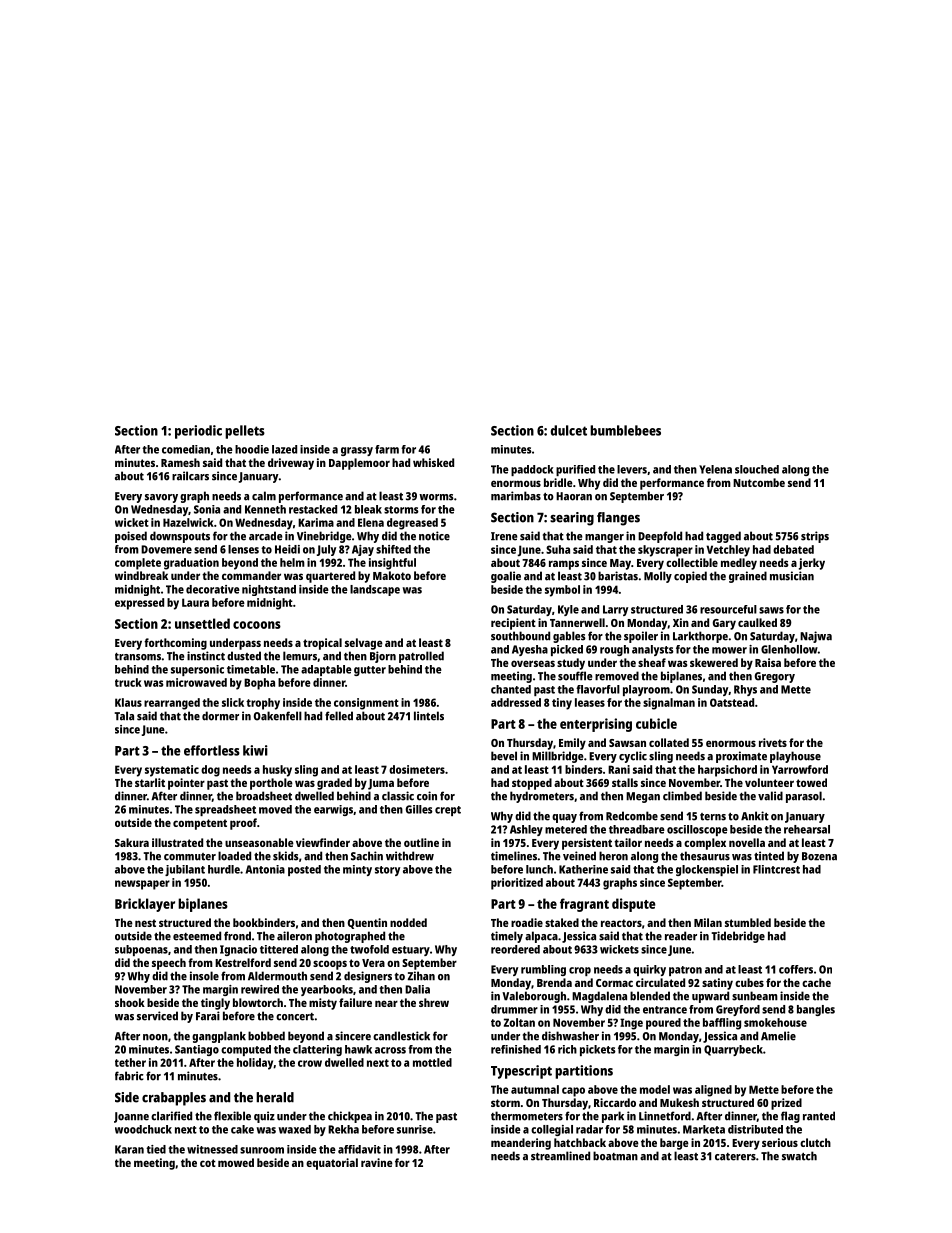 Image resolution: width=952 pixels, height=1233 pixels. Describe the element at coordinates (236, 1162) in the screenshot. I see `mowed` at that location.
